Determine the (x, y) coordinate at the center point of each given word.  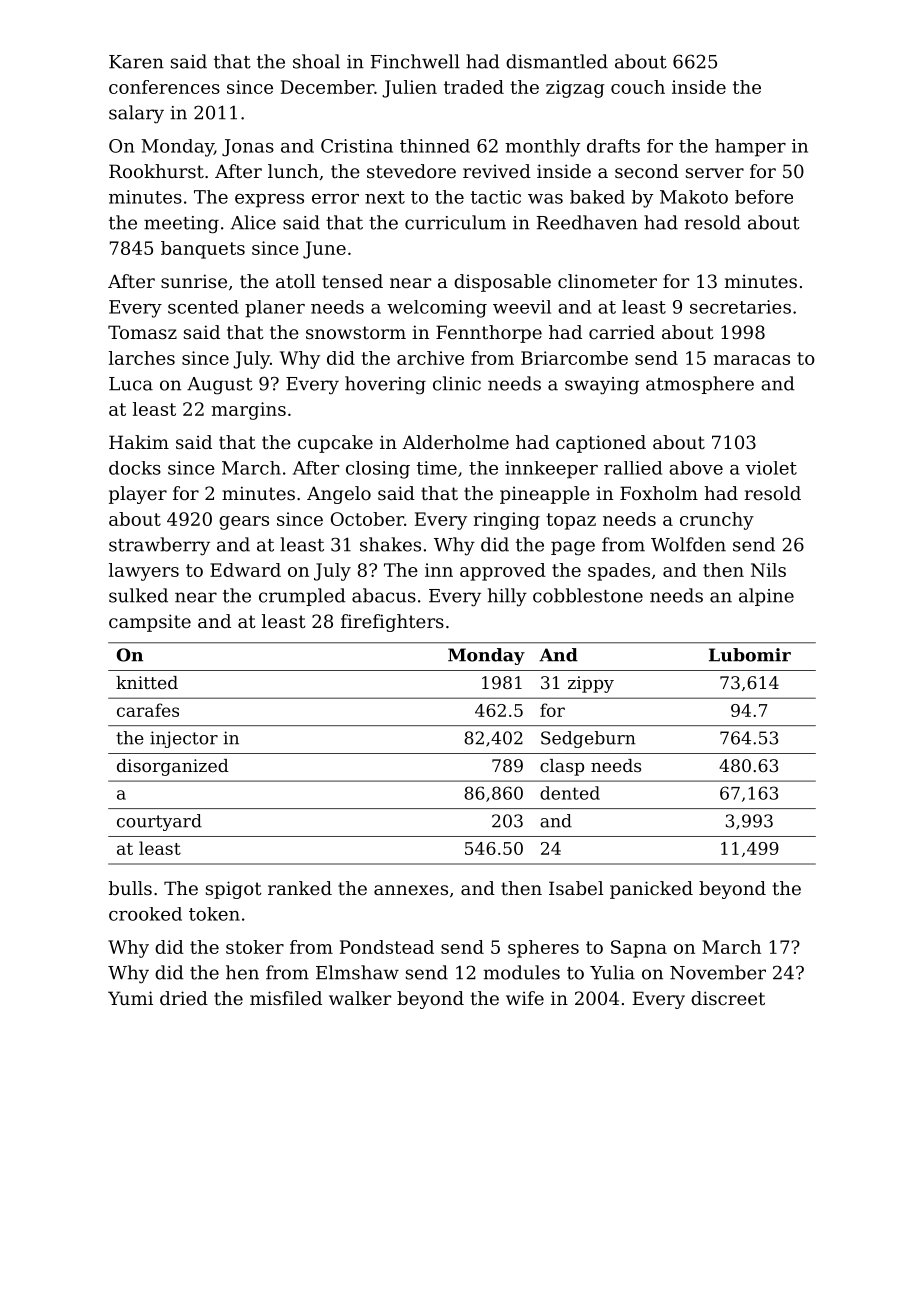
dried (184, 998)
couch (638, 87)
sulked (138, 595)
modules (522, 972)
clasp (562, 767)
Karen (136, 62)
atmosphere (700, 385)
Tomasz (142, 332)
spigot (234, 890)
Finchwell (415, 61)
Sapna (639, 949)
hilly (507, 597)
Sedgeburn (588, 739)
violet (771, 468)
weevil (522, 307)
